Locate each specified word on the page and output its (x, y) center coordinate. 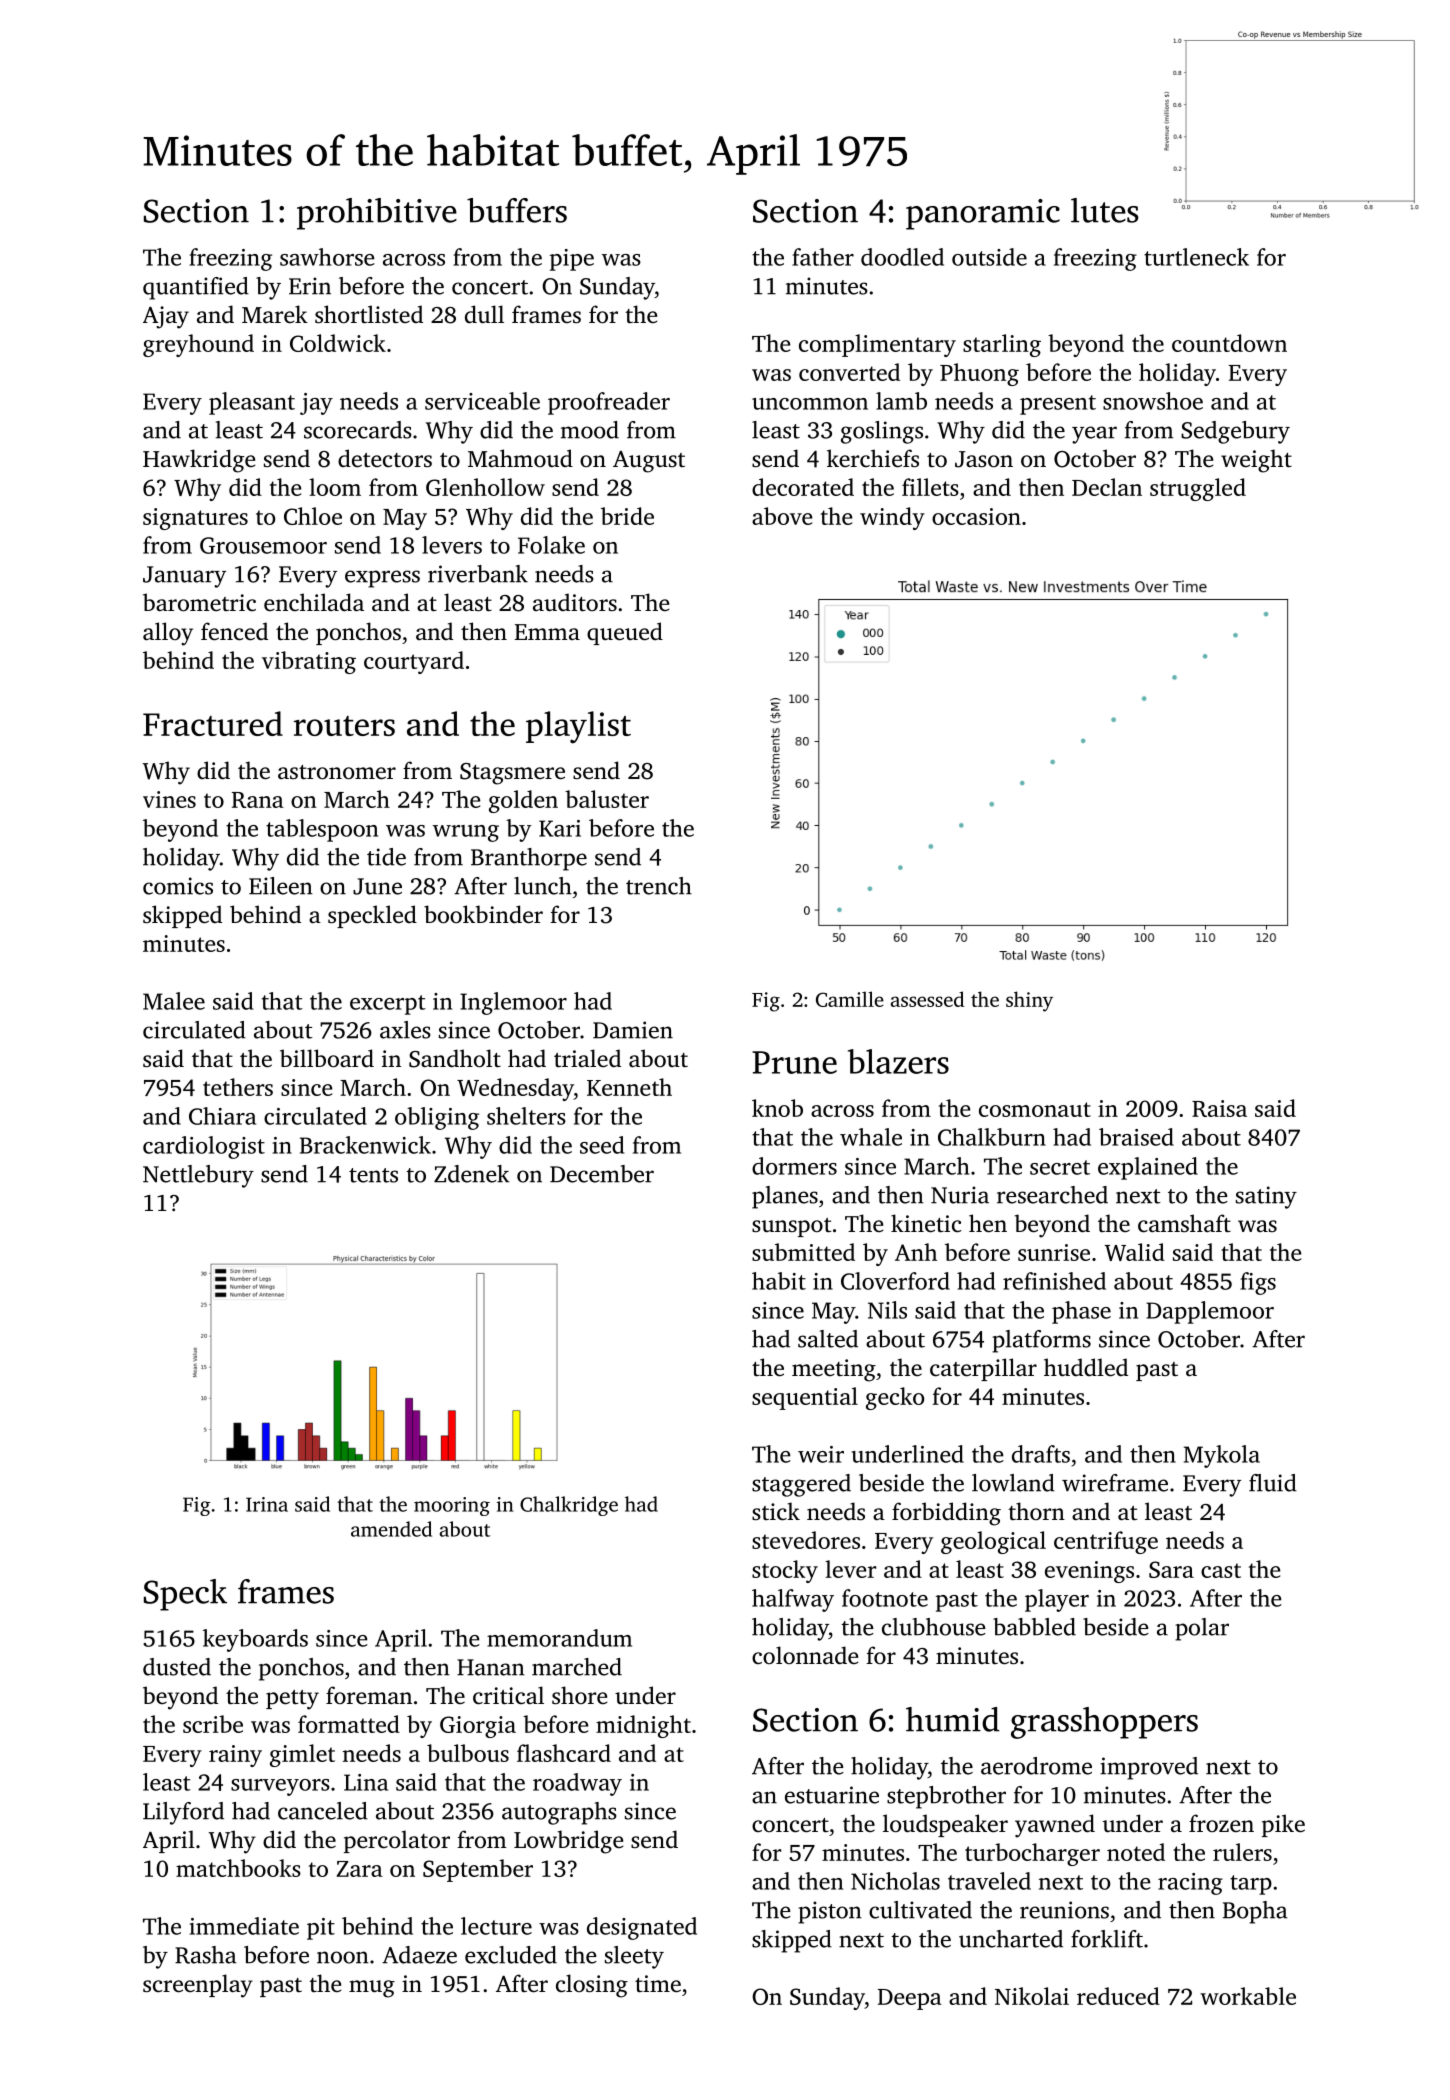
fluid (1273, 1483)
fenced (234, 631)
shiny (1029, 1001)
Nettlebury (198, 1176)
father (823, 257)
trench (659, 886)
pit (321, 1929)
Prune (794, 1062)
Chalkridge (569, 1506)
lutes (1105, 210)
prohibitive (377, 214)
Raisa (1219, 1108)
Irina (267, 1504)
